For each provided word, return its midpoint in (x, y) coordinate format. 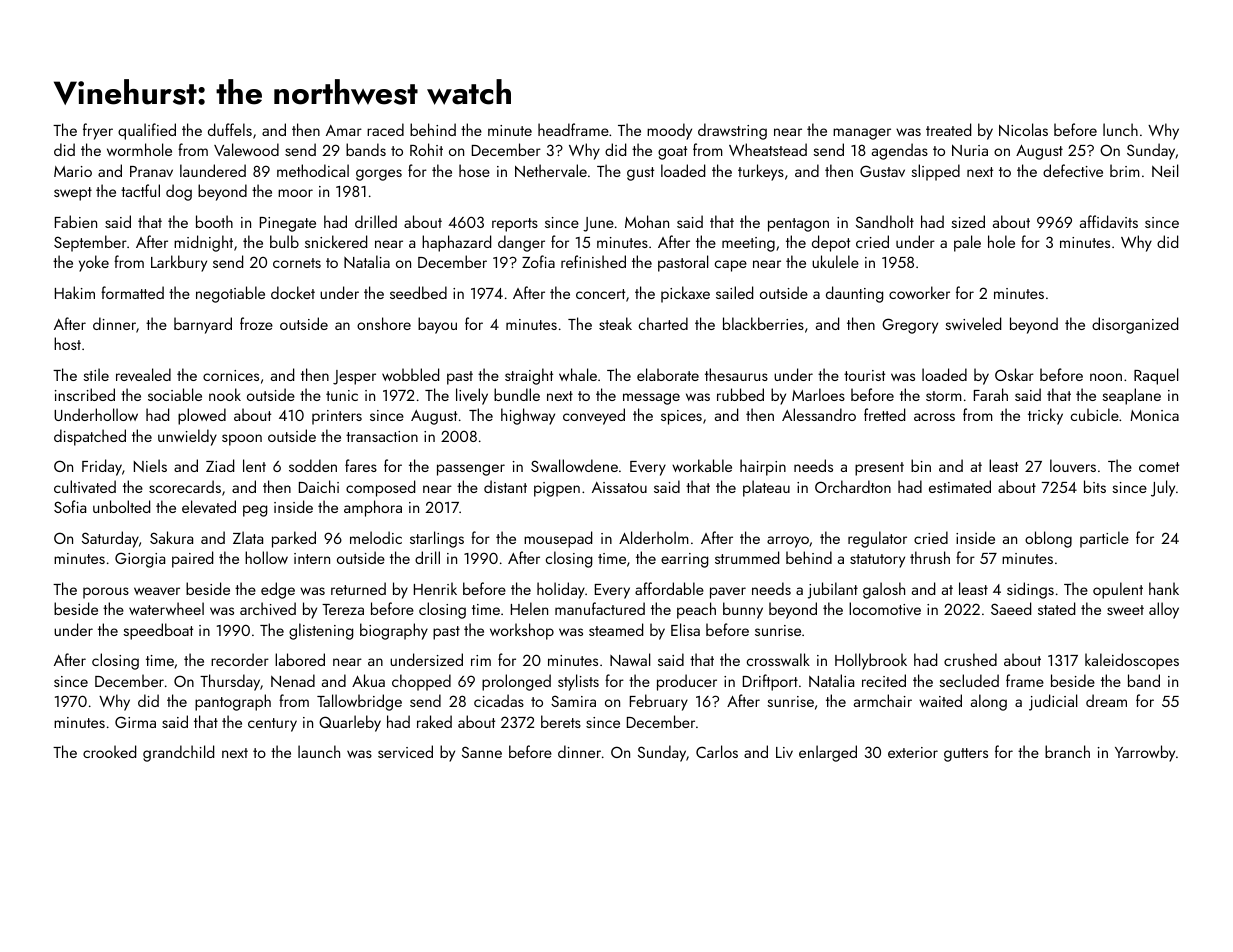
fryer (98, 131)
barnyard (203, 325)
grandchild (178, 753)
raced (385, 129)
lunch (1120, 129)
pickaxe (685, 294)
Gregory (910, 326)
